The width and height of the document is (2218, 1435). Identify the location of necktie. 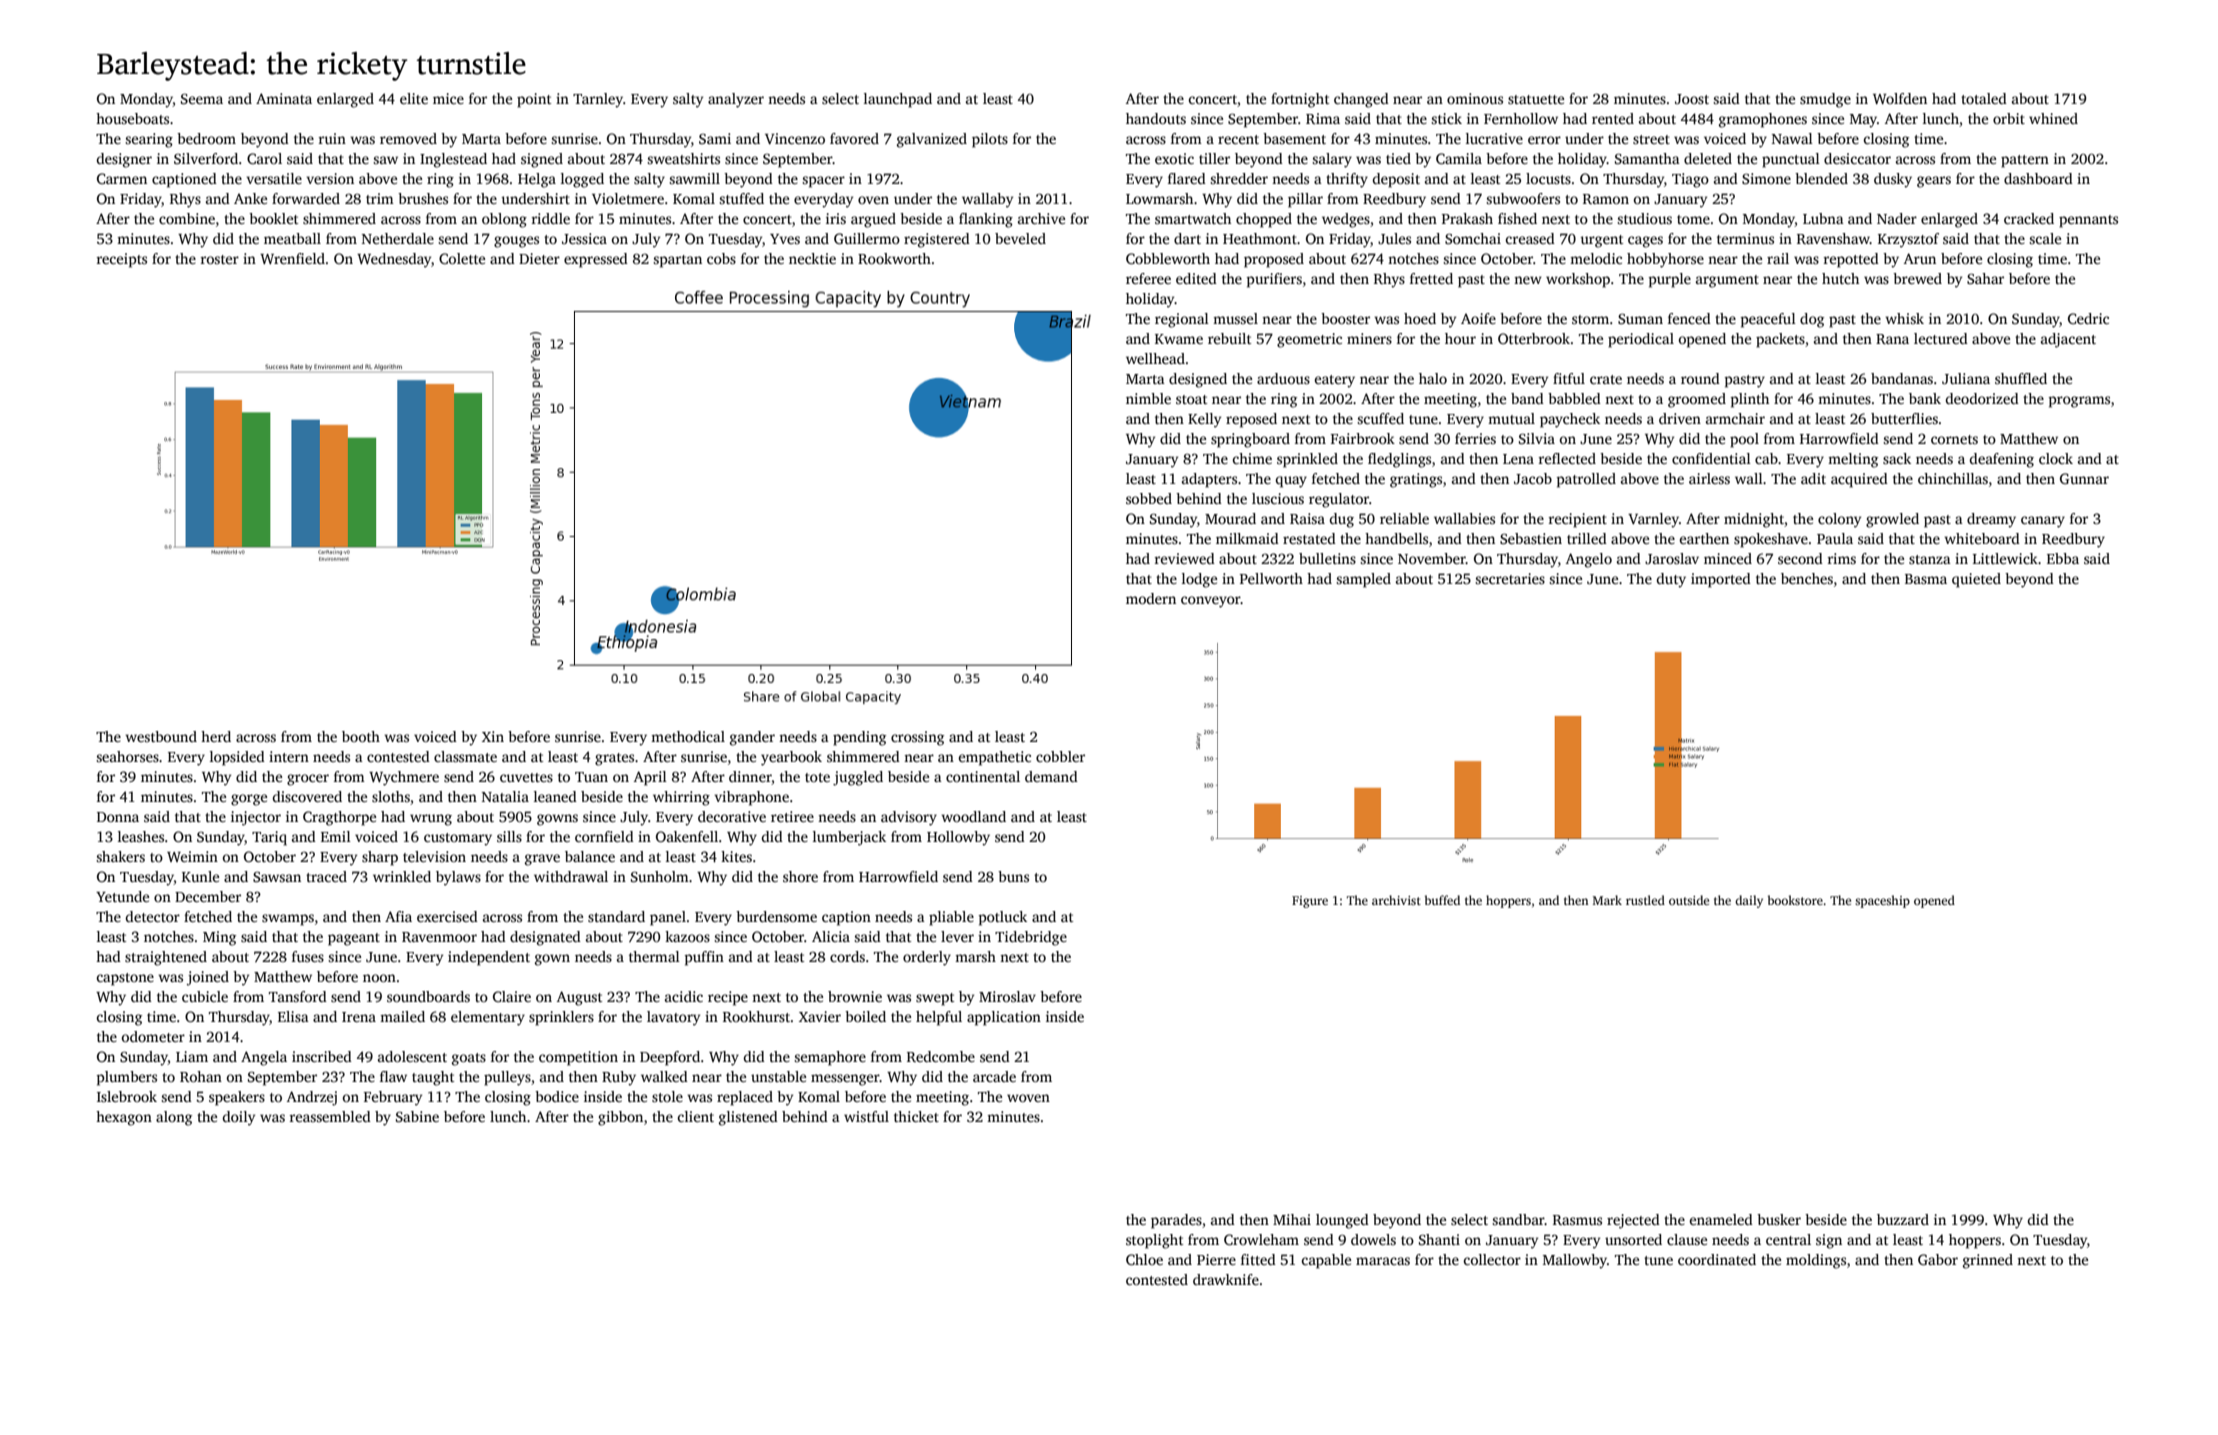
(812, 258).
